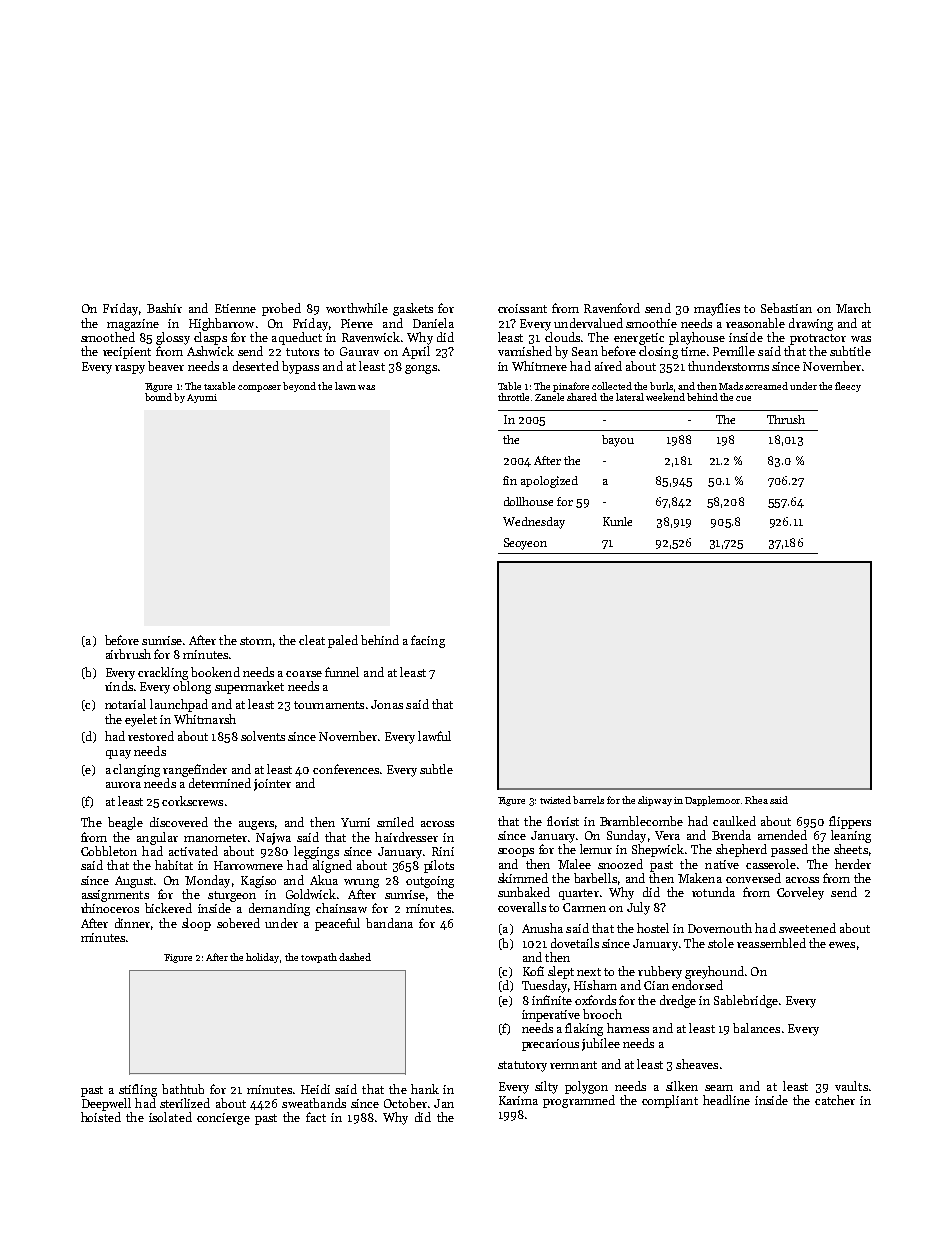  Describe the element at coordinates (835, 1100) in the screenshot. I see `catcher` at that location.
